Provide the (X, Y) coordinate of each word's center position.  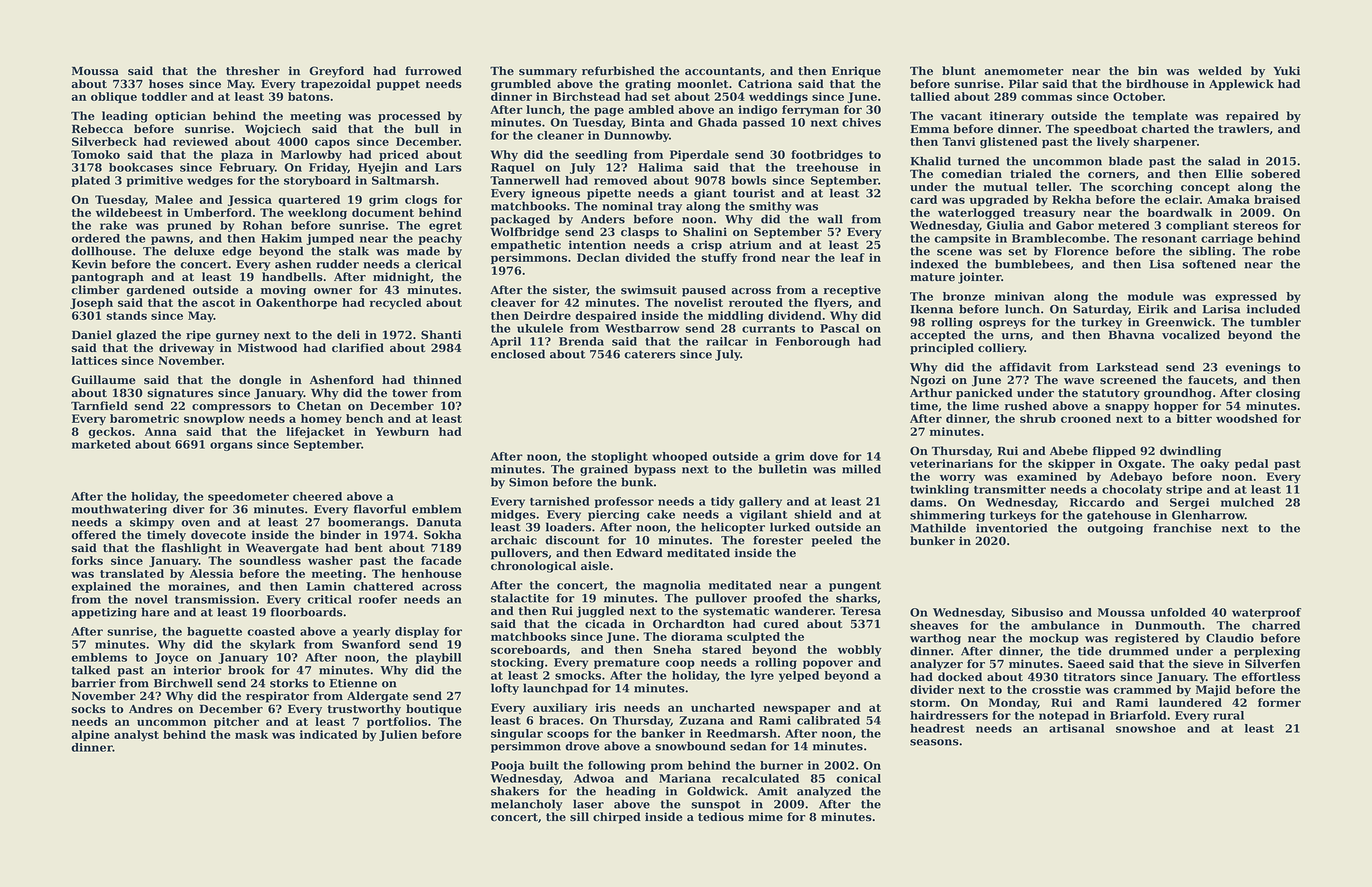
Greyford (336, 72)
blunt (959, 70)
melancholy (527, 805)
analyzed (824, 792)
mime (765, 817)
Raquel (512, 168)
